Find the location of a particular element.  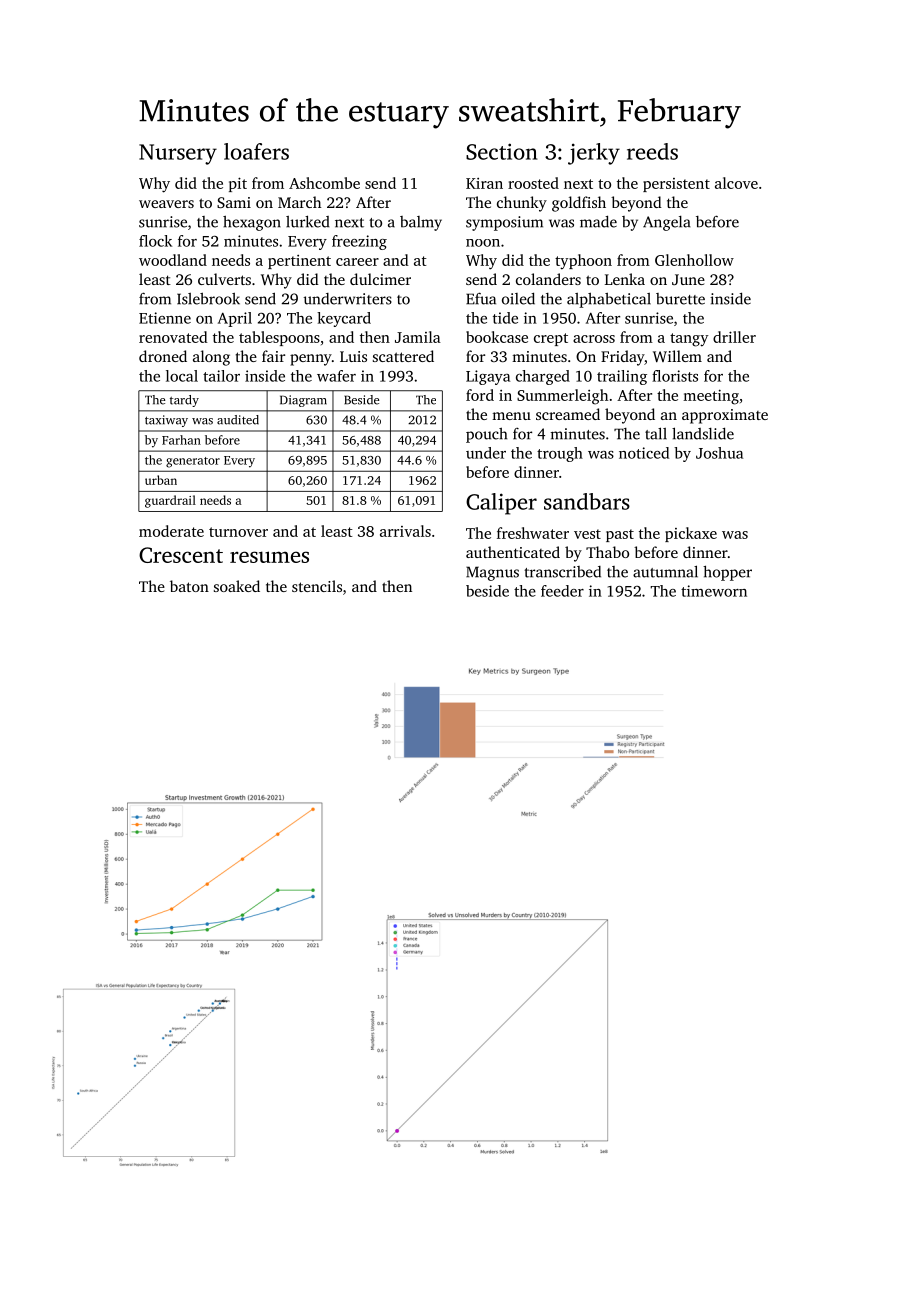

fair is located at coordinates (273, 356).
